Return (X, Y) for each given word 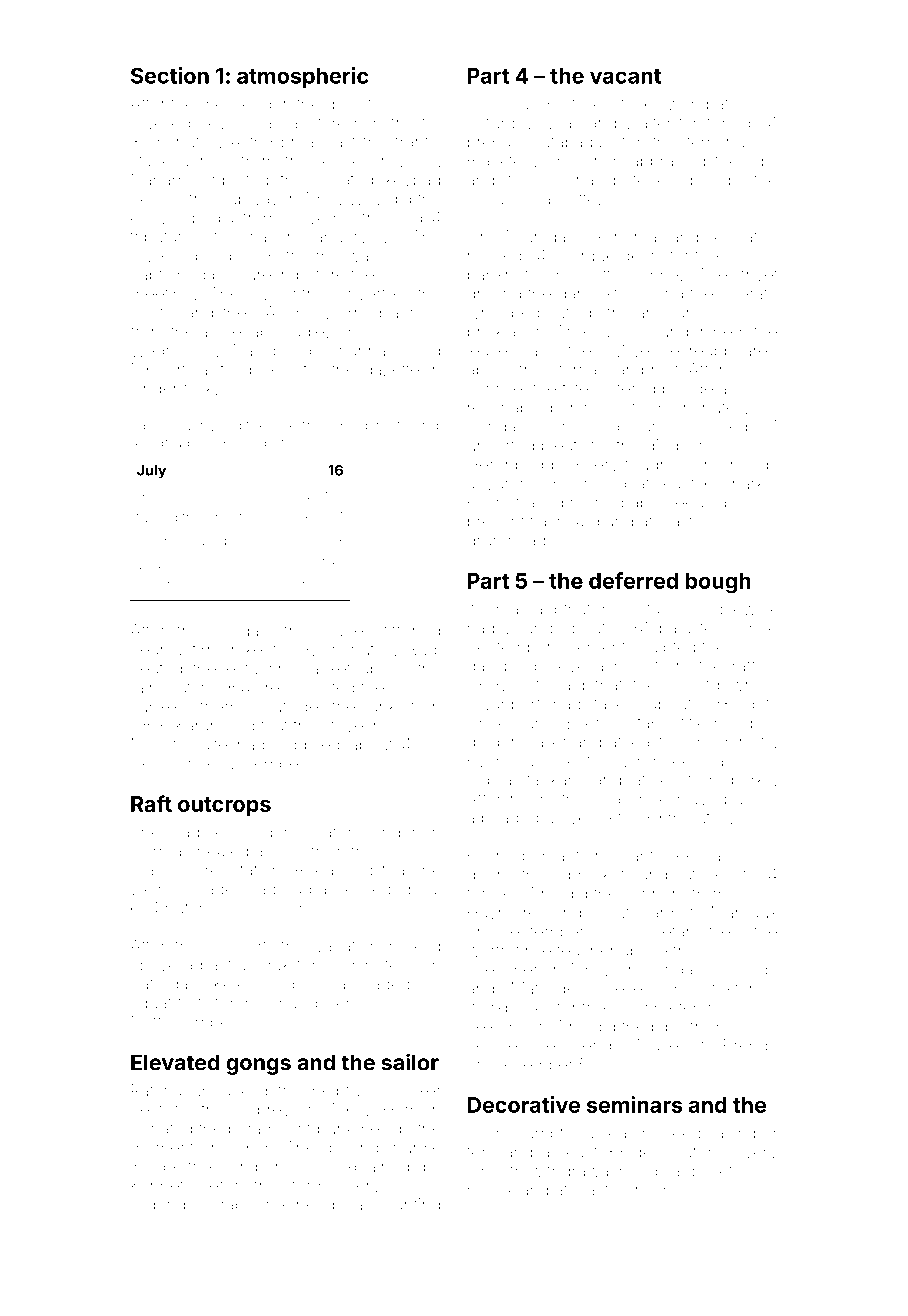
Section (170, 75)
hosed (417, 350)
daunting (407, 1206)
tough (646, 466)
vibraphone (241, 1206)
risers (656, 1190)
